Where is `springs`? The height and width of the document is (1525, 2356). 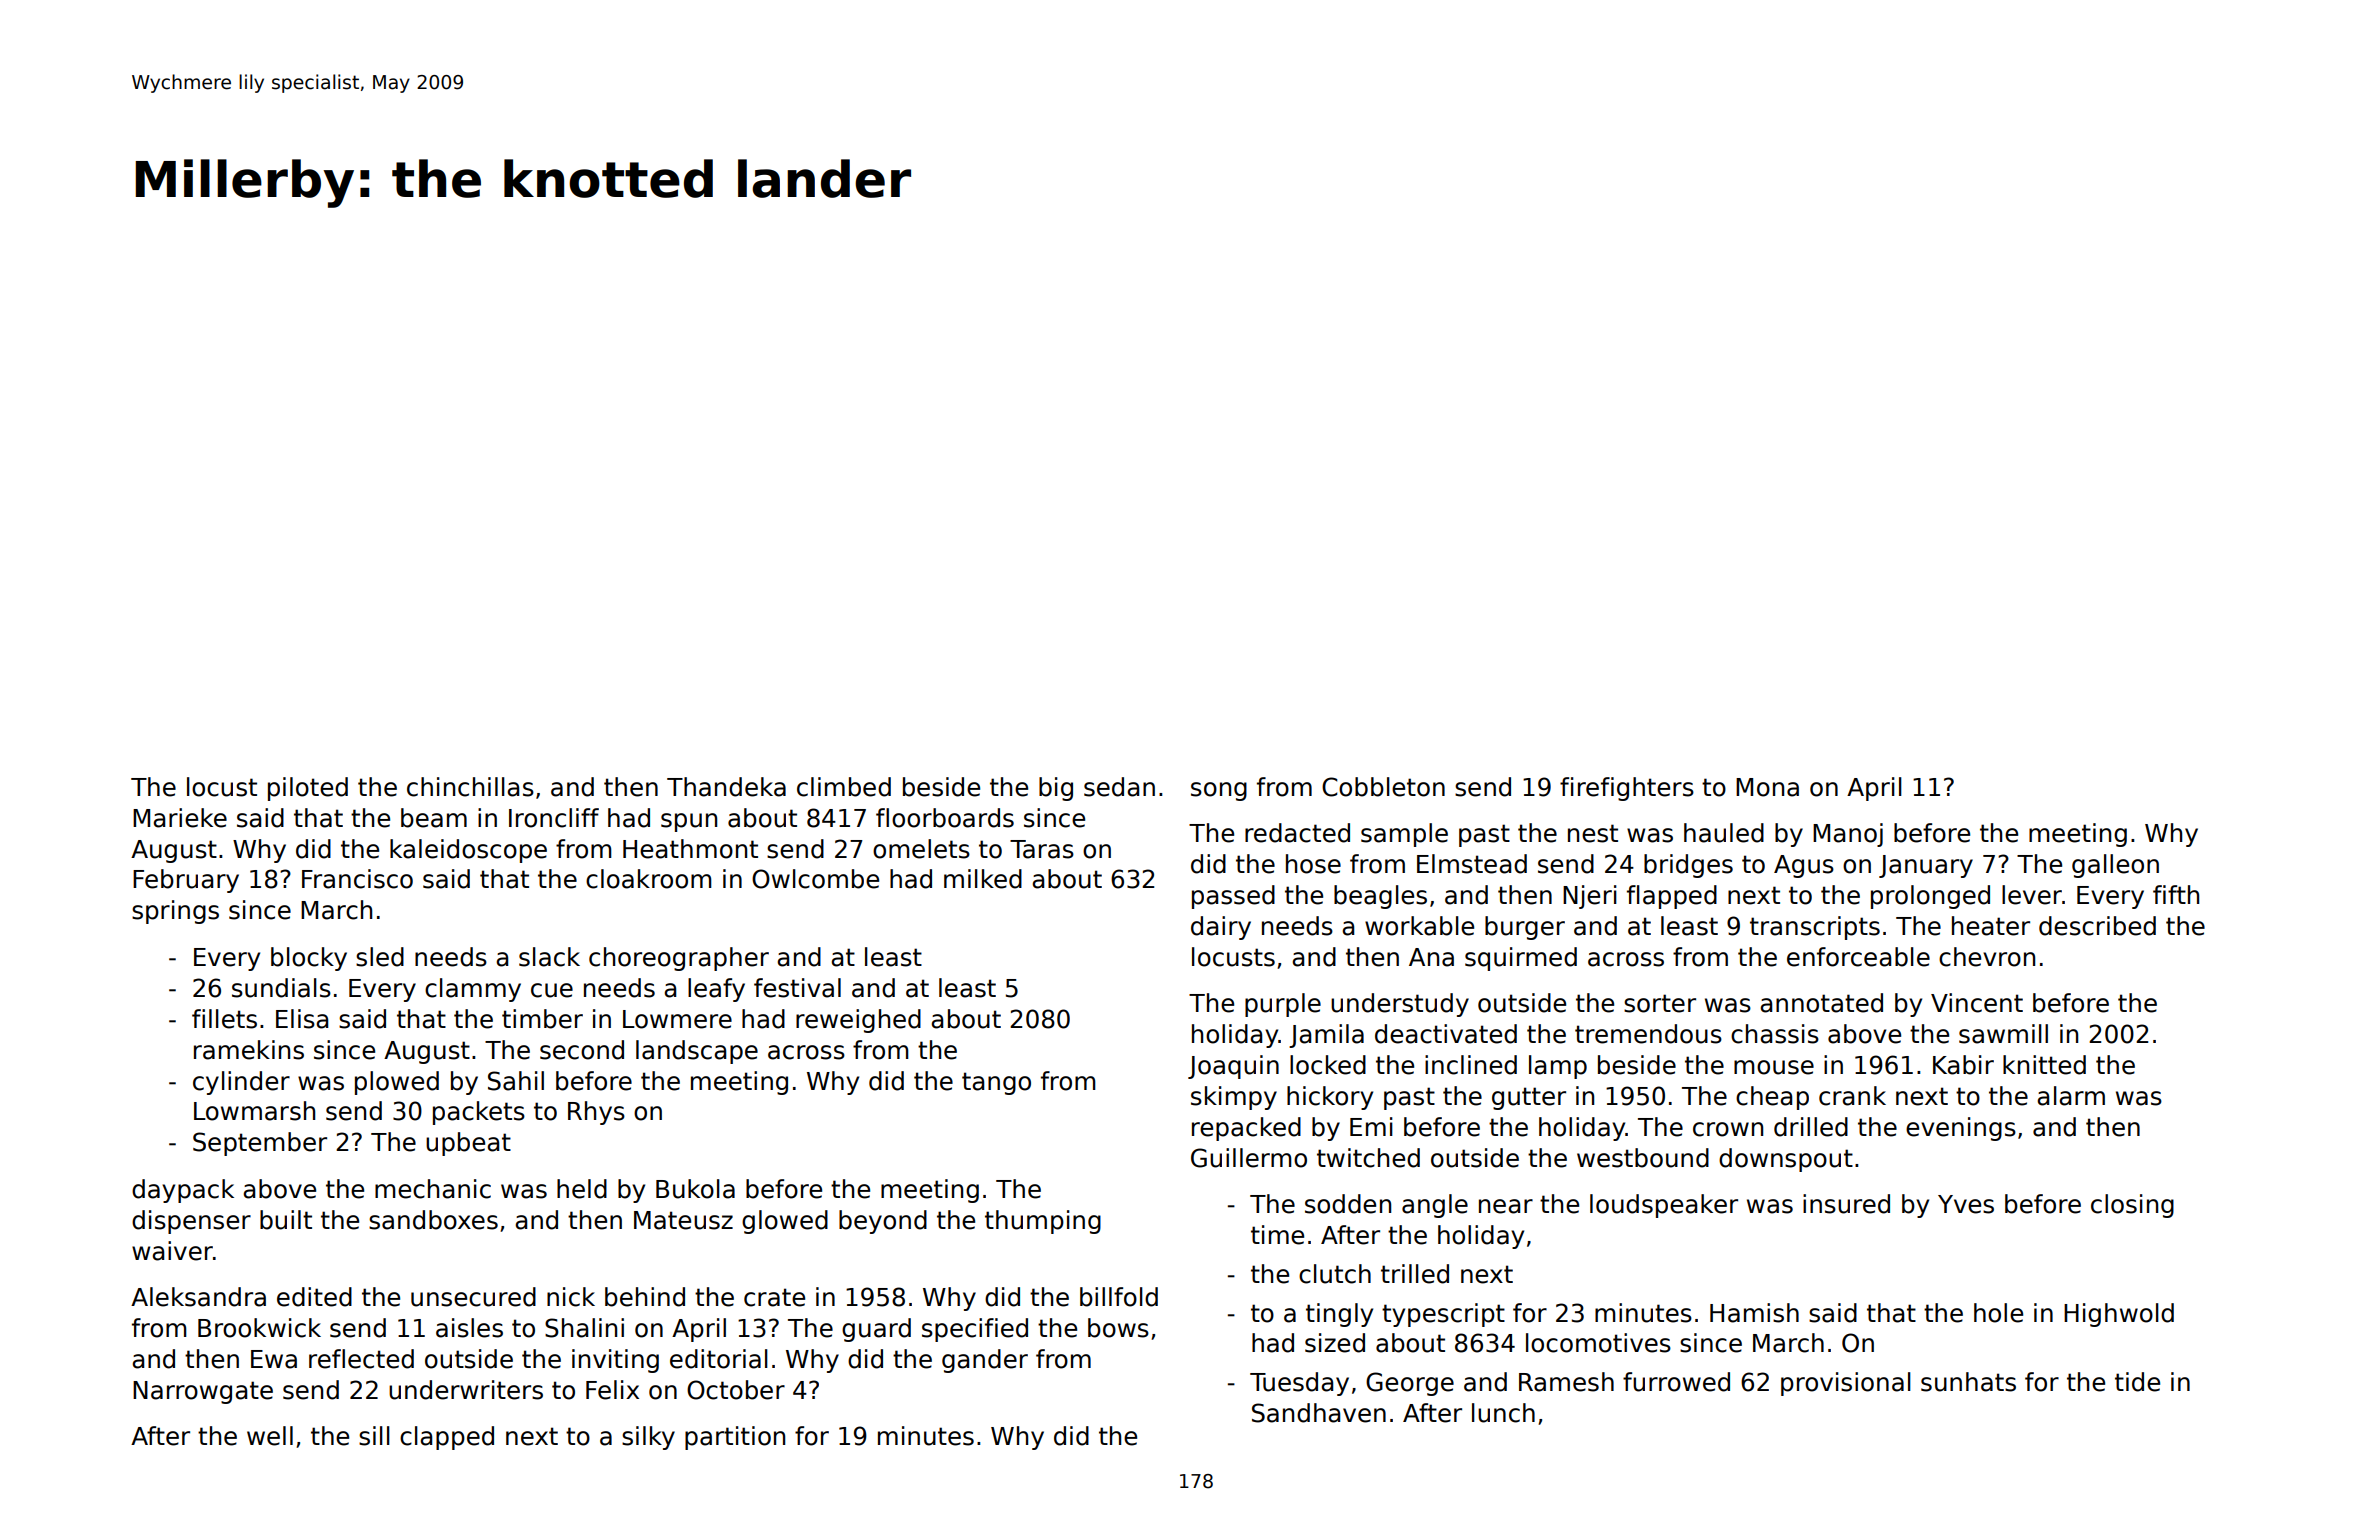
springs is located at coordinates (175, 912).
